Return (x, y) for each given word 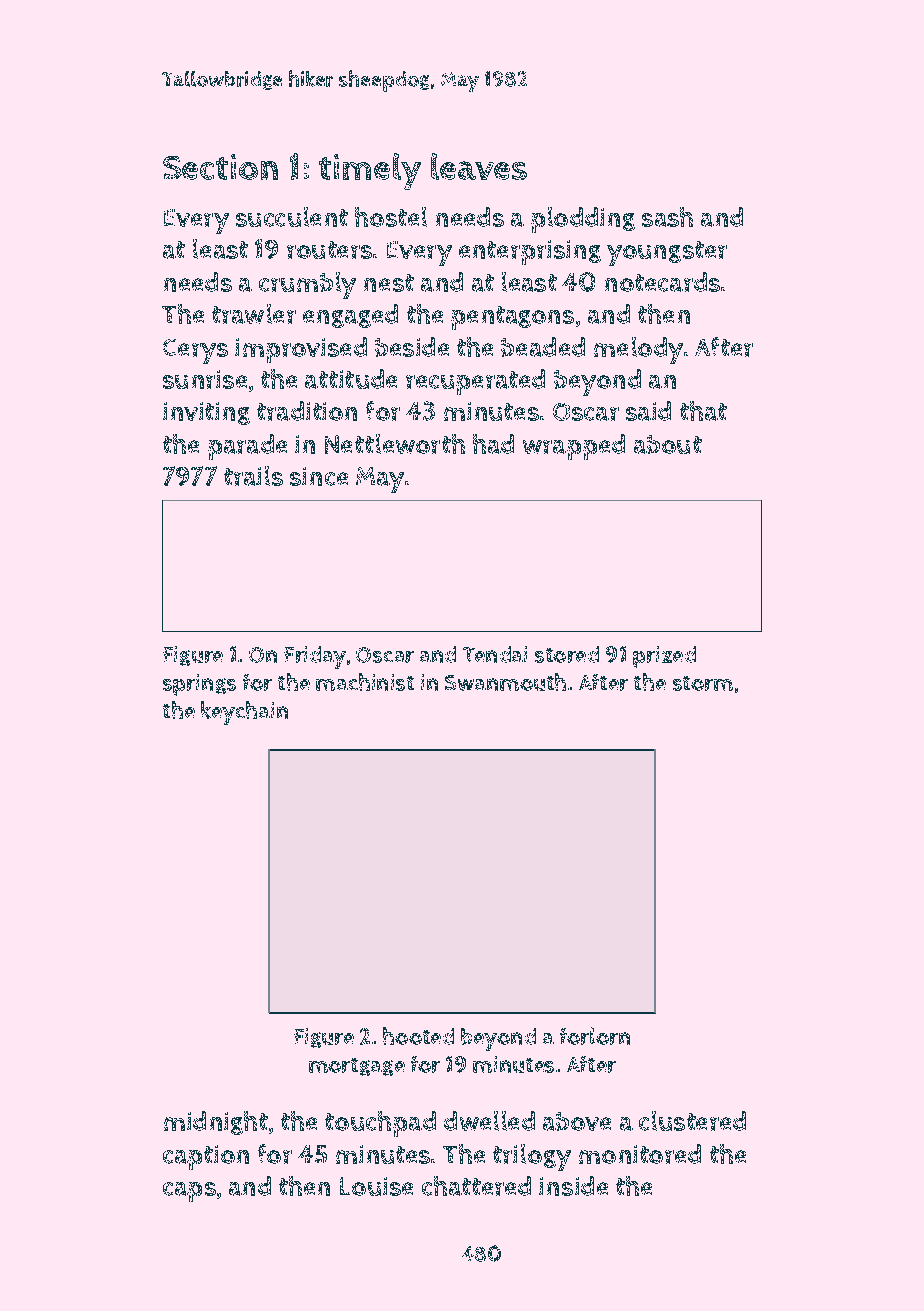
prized (664, 657)
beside (412, 347)
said (648, 411)
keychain (244, 713)
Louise (376, 1186)
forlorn (595, 1036)
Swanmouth (505, 682)
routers (329, 250)
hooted (418, 1036)
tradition (307, 411)
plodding (583, 220)
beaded (543, 347)
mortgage (357, 1067)
